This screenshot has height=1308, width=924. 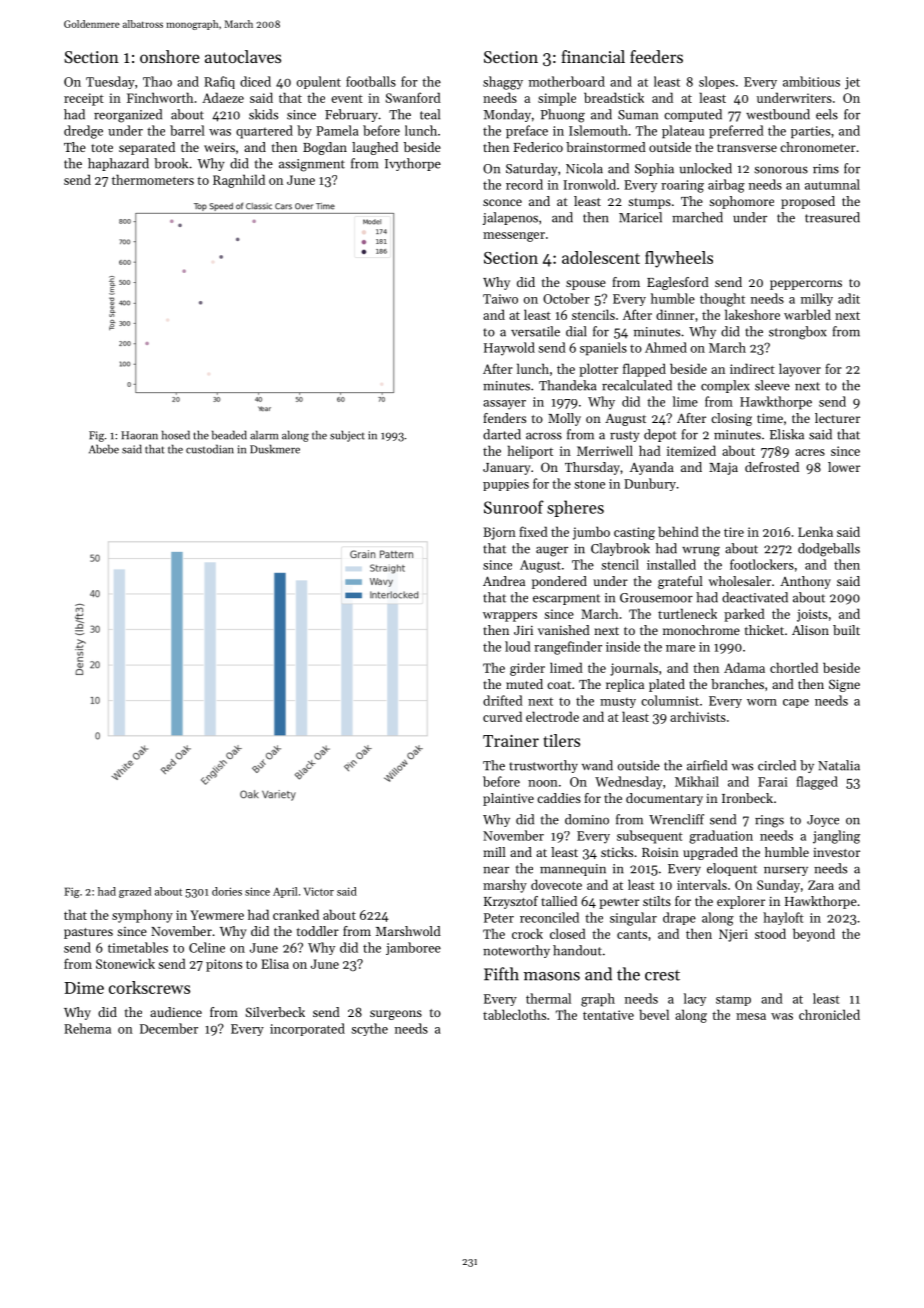 I want to click on bevel, so click(x=654, y=1014).
